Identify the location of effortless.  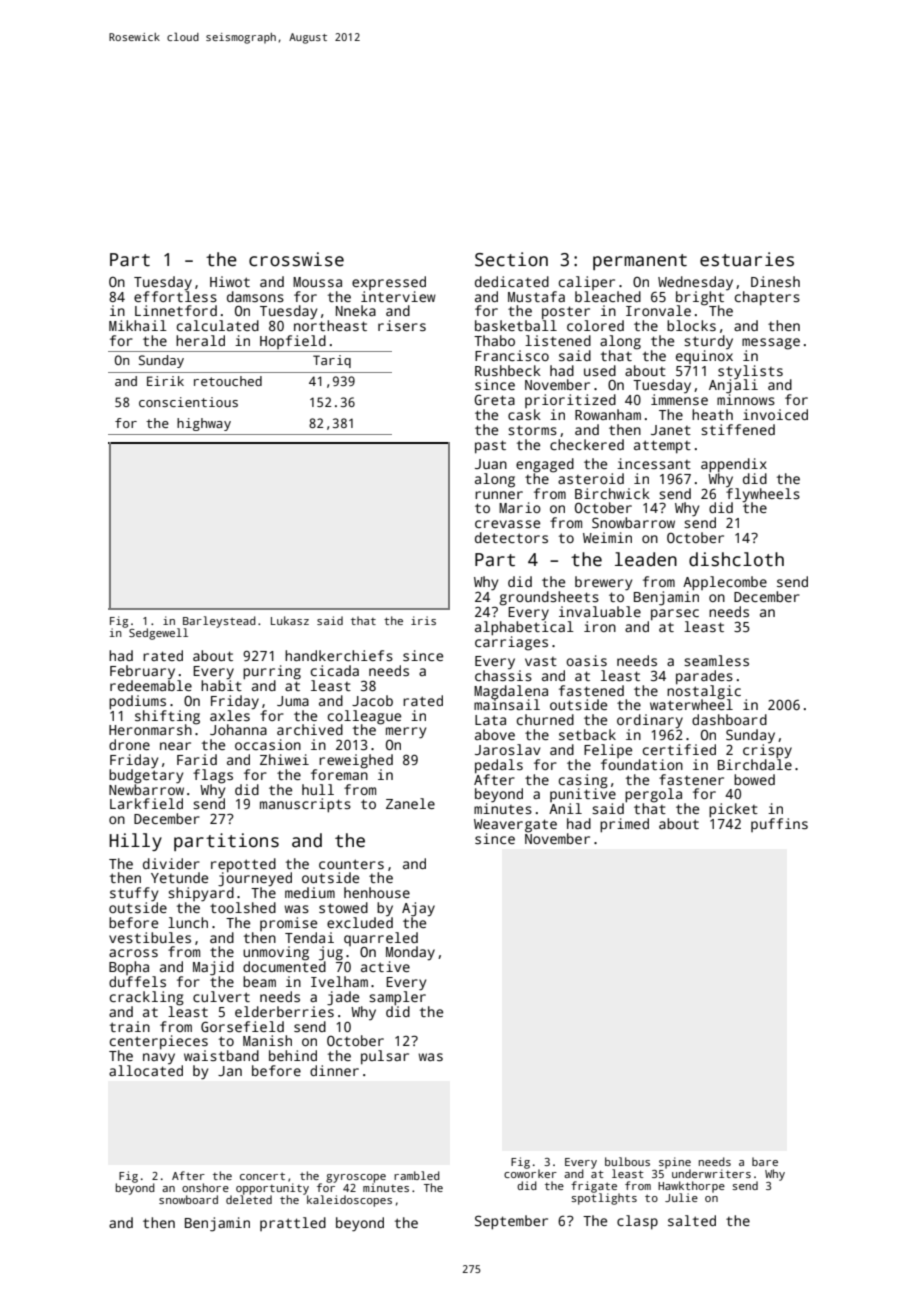
(175, 296).
